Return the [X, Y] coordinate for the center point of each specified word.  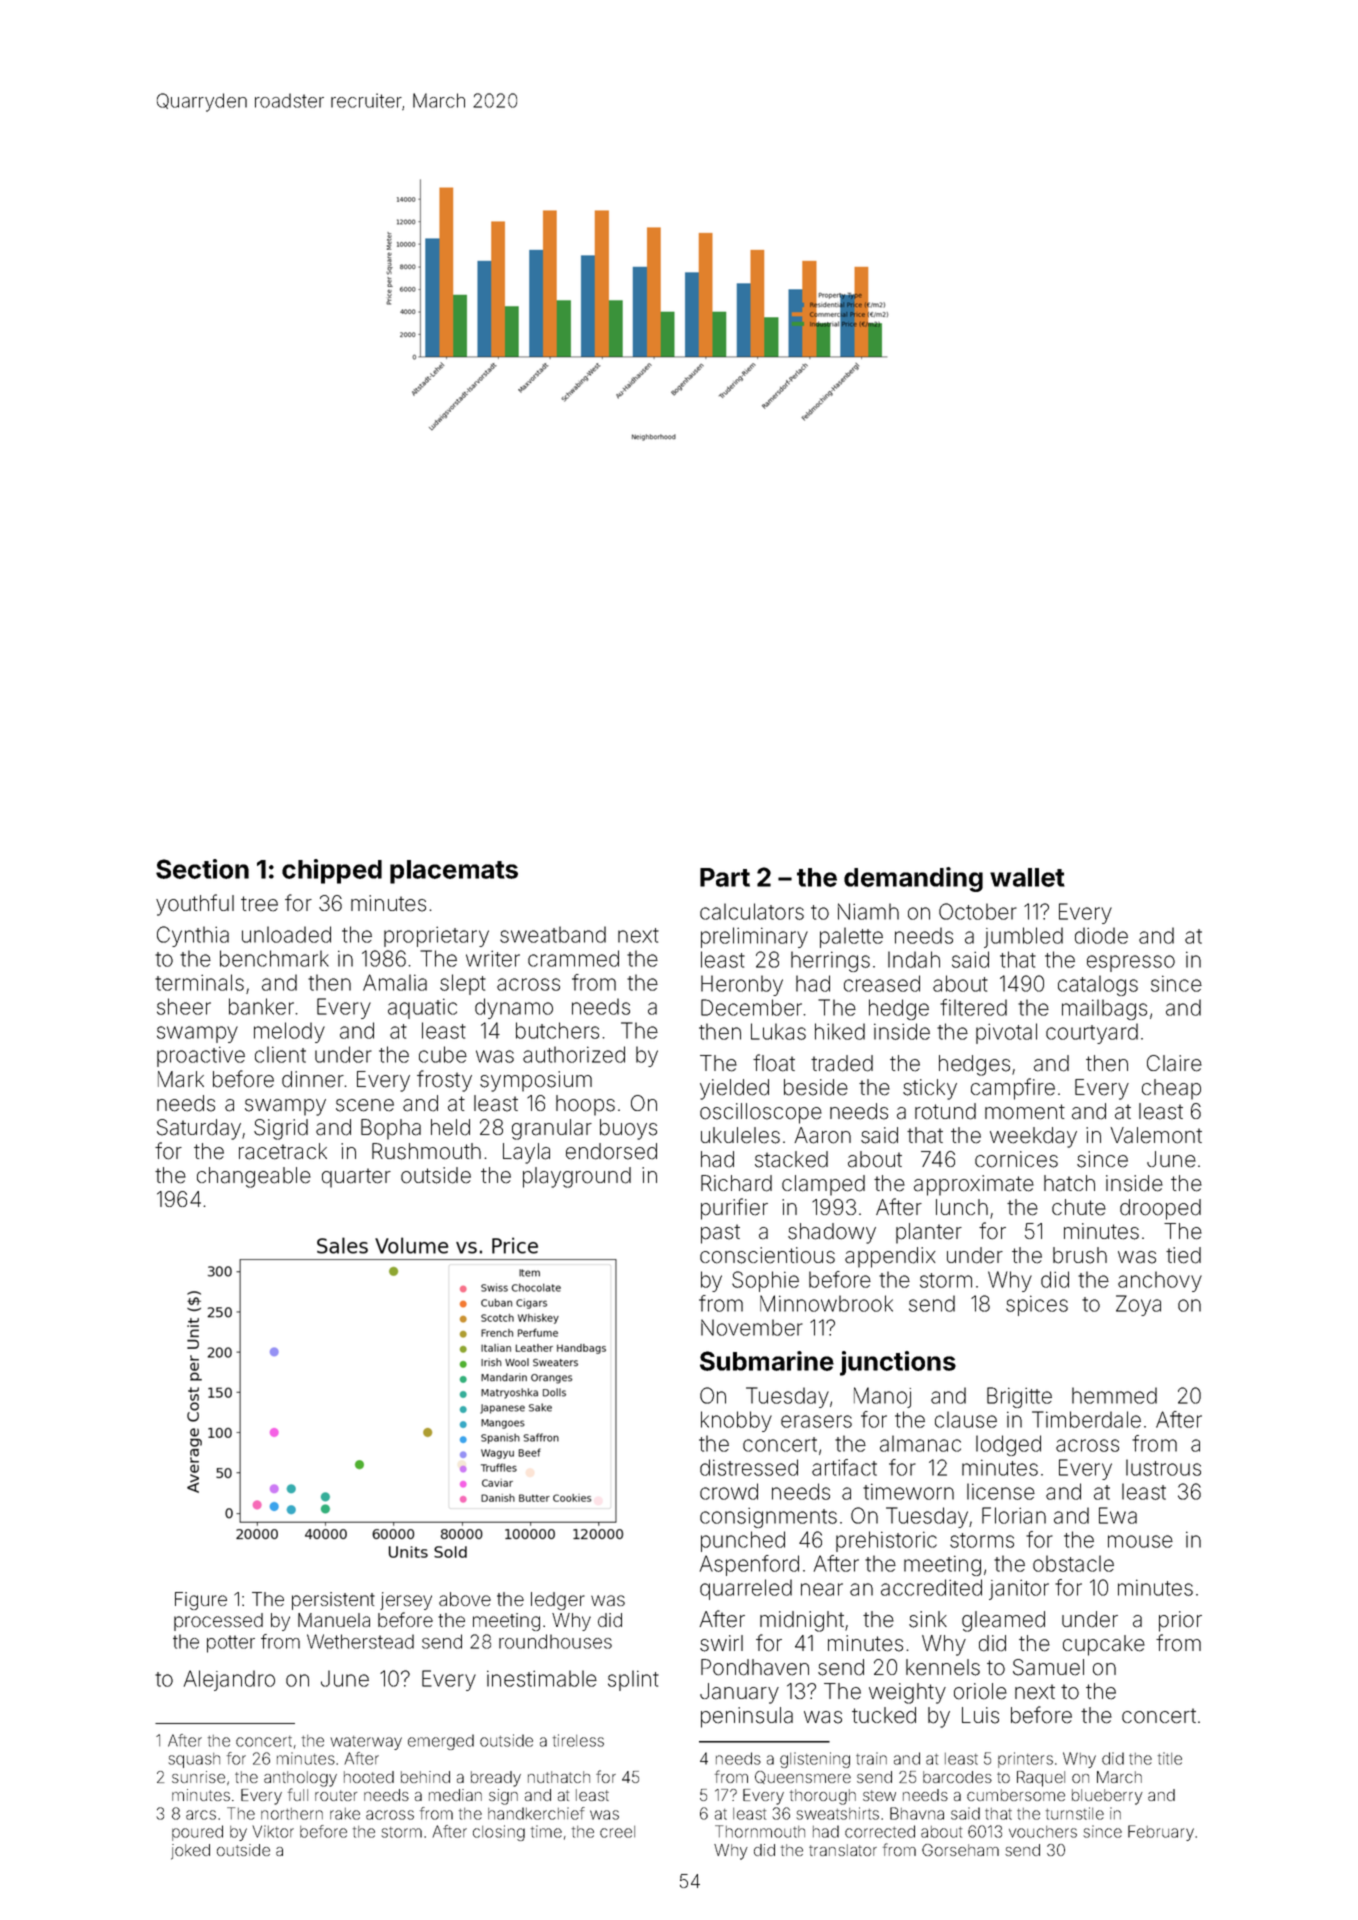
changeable [254, 1177]
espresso [1131, 963]
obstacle [1073, 1563]
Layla [526, 1153]
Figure [201, 1601]
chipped [332, 871]
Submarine [767, 1361]
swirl [721, 1643]
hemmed [1114, 1395]
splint [633, 1680]
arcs [201, 1815]
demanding [913, 879]
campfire [1013, 1089]
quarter [356, 1178]
